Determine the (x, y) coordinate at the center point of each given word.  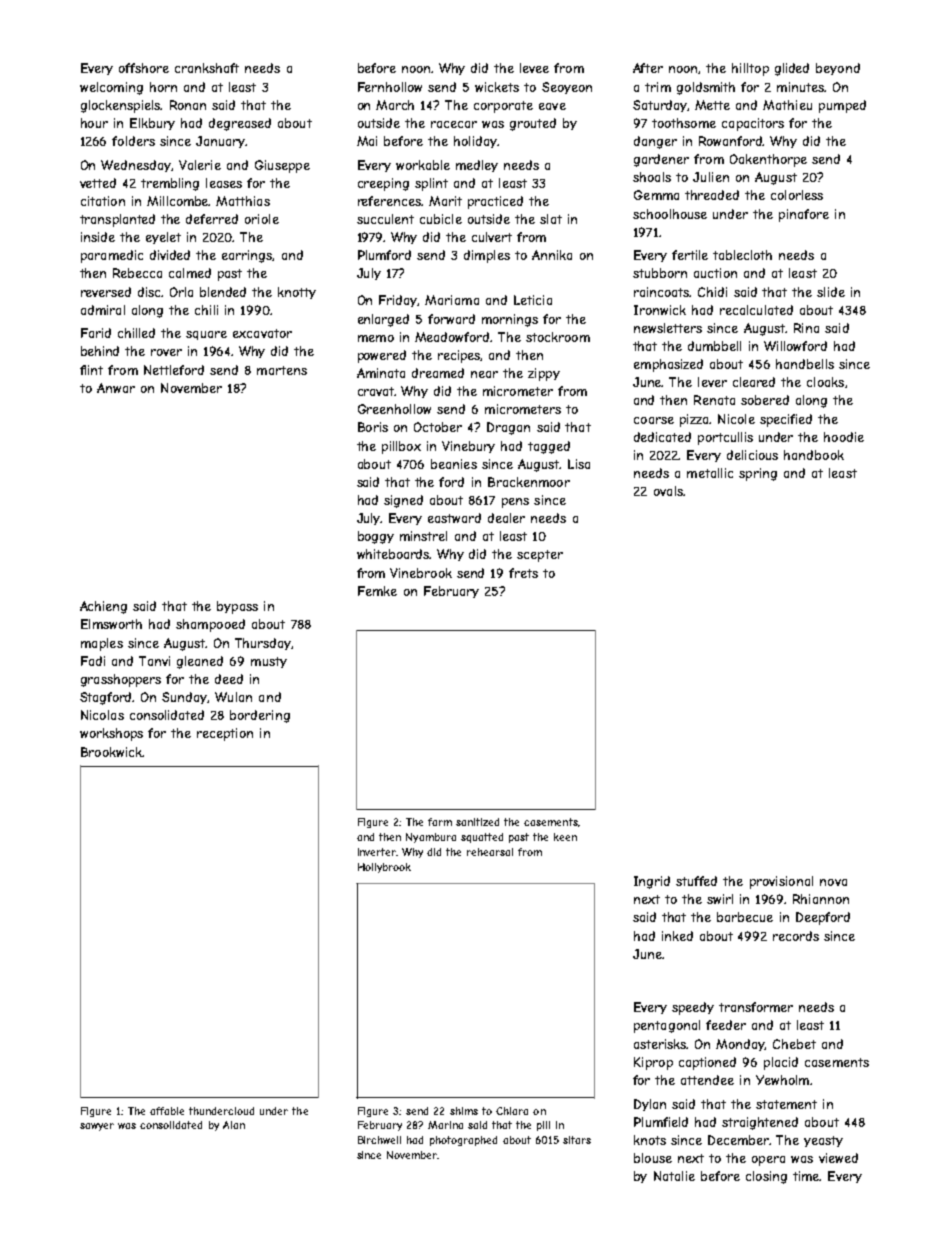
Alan (234, 1125)
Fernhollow (390, 87)
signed (403, 501)
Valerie (200, 165)
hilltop (750, 69)
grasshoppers (121, 680)
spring (758, 474)
